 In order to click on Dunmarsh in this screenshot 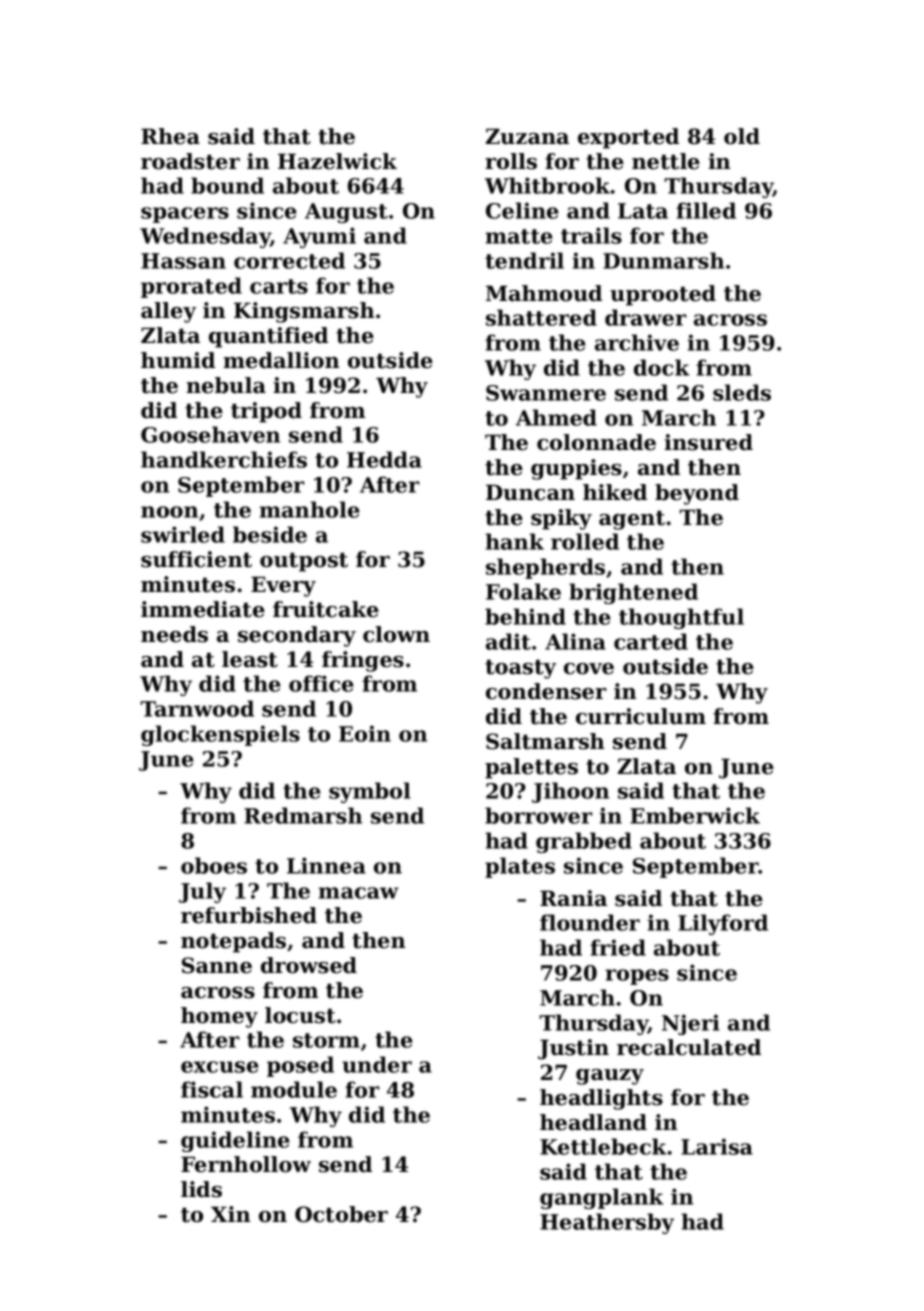, I will do `click(663, 260)`.
